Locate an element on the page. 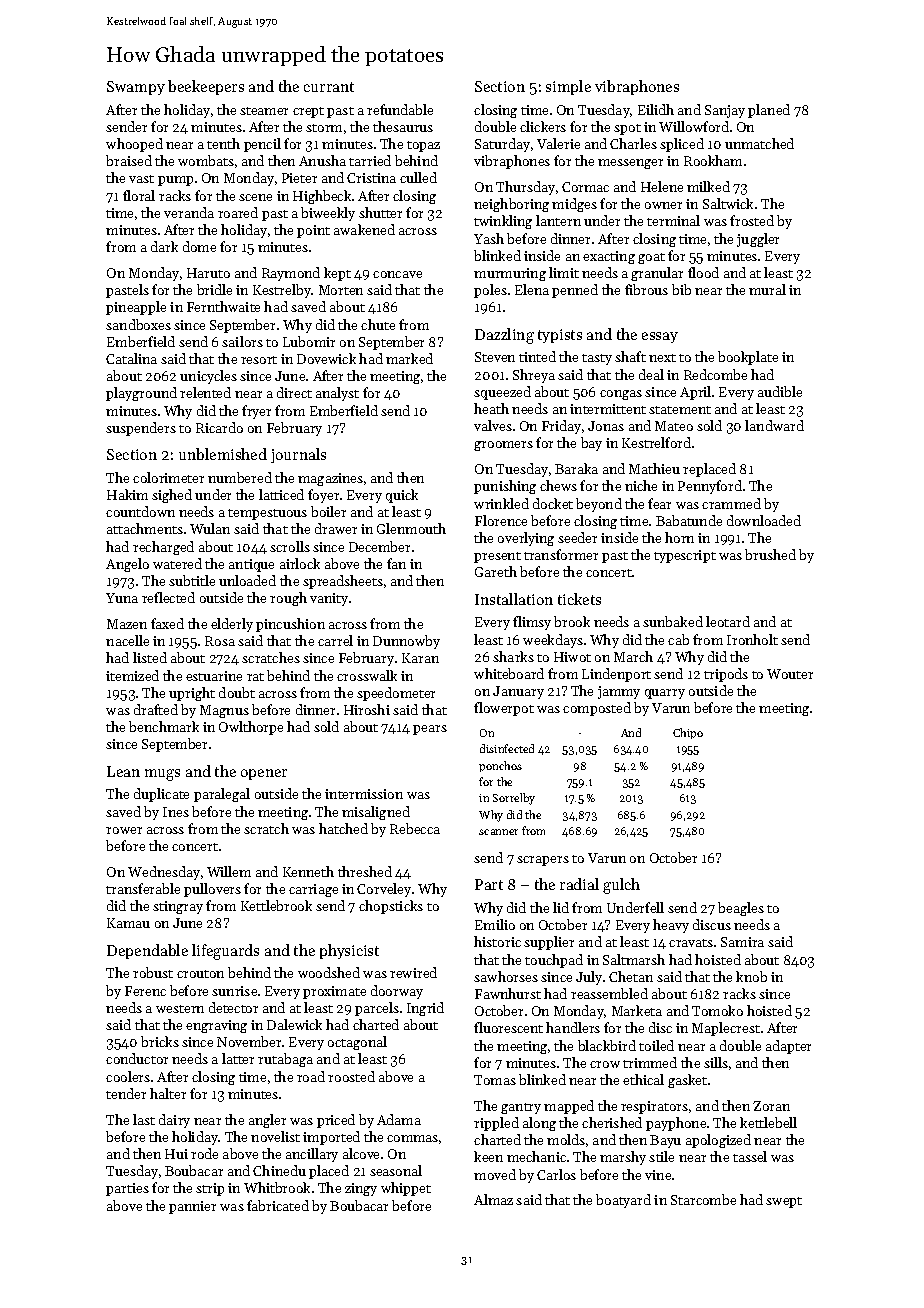  audible is located at coordinates (780, 391).
